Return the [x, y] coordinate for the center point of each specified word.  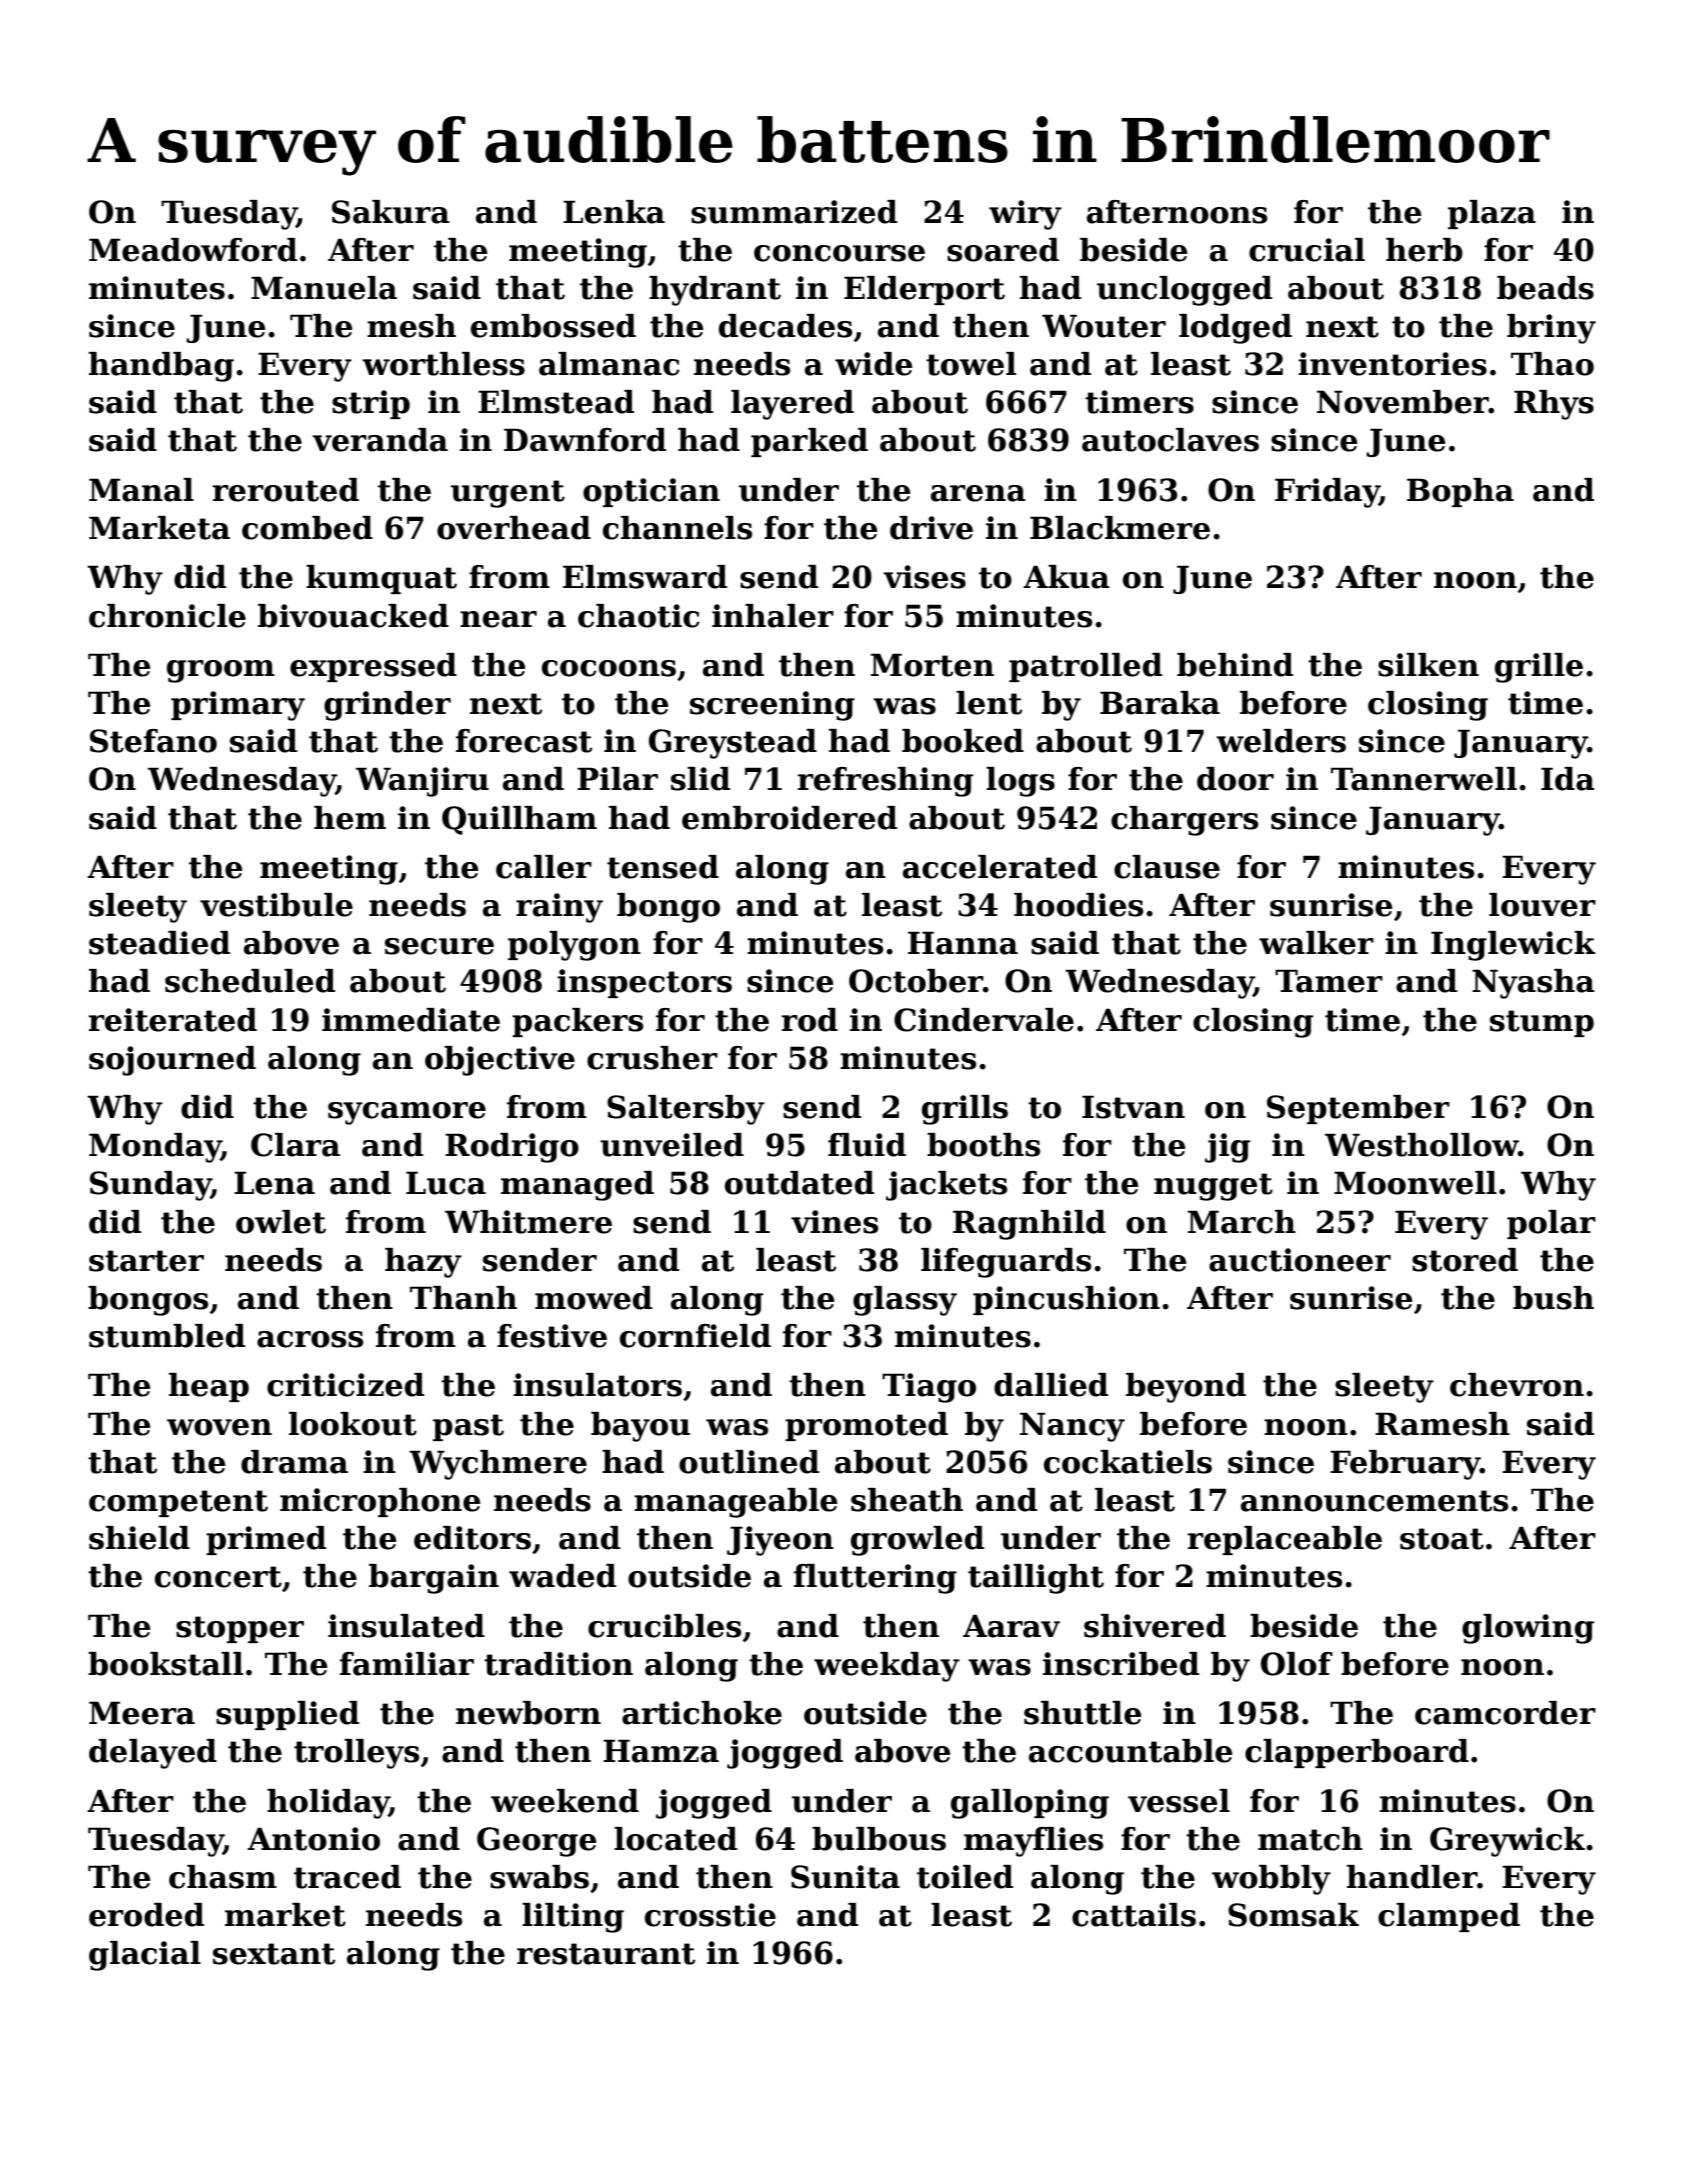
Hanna [963, 943]
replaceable [1285, 1540]
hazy [423, 1263]
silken [1428, 665]
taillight [1036, 1579]
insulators [597, 1385]
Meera [142, 1713]
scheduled [250, 981]
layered [792, 405]
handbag [161, 367]
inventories [1392, 364]
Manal [141, 490]
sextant [274, 1954]
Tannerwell [1424, 779]
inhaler [773, 616]
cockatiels [1128, 1462]
